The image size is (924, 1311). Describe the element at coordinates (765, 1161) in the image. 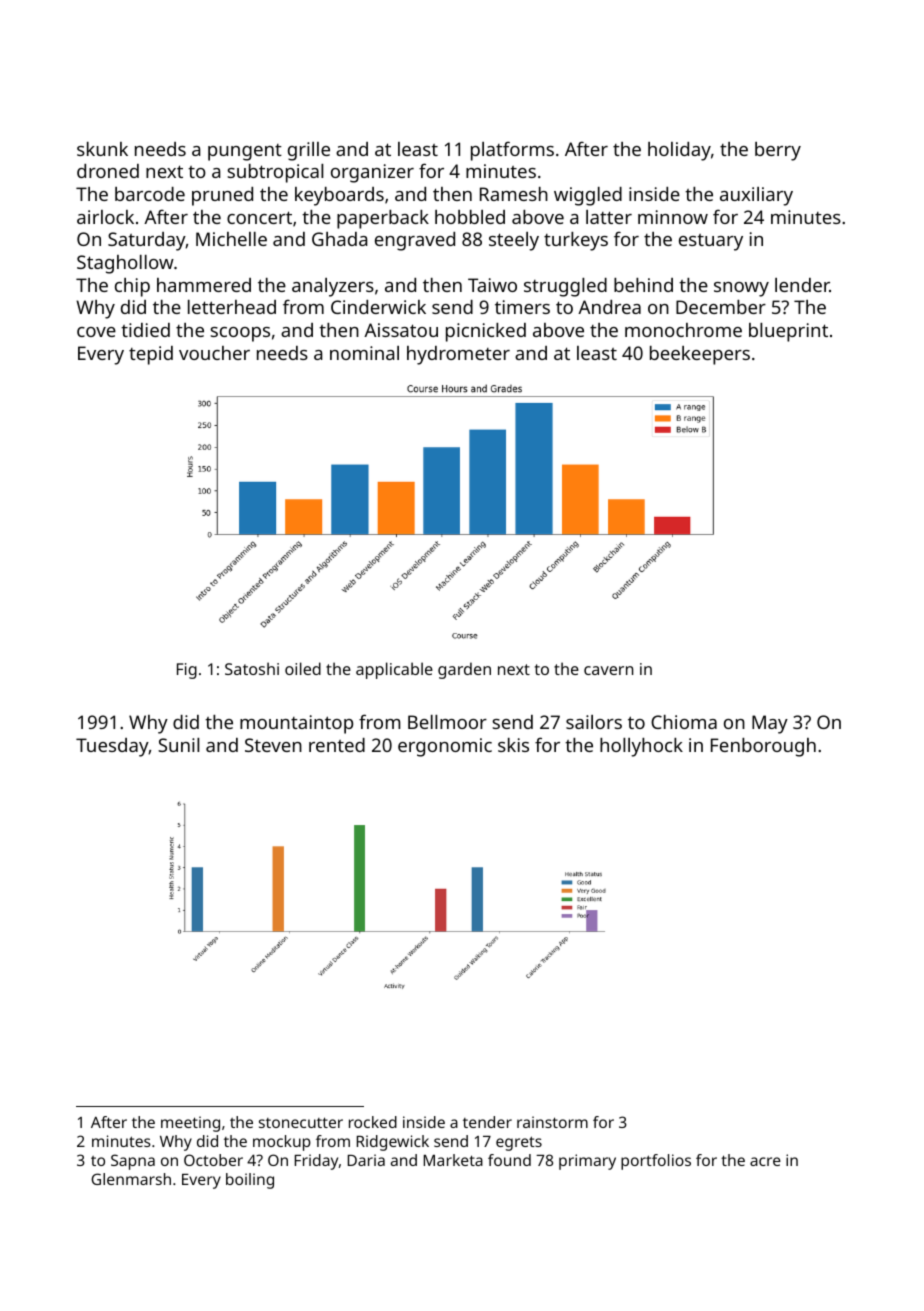

I see `acre` at that location.
